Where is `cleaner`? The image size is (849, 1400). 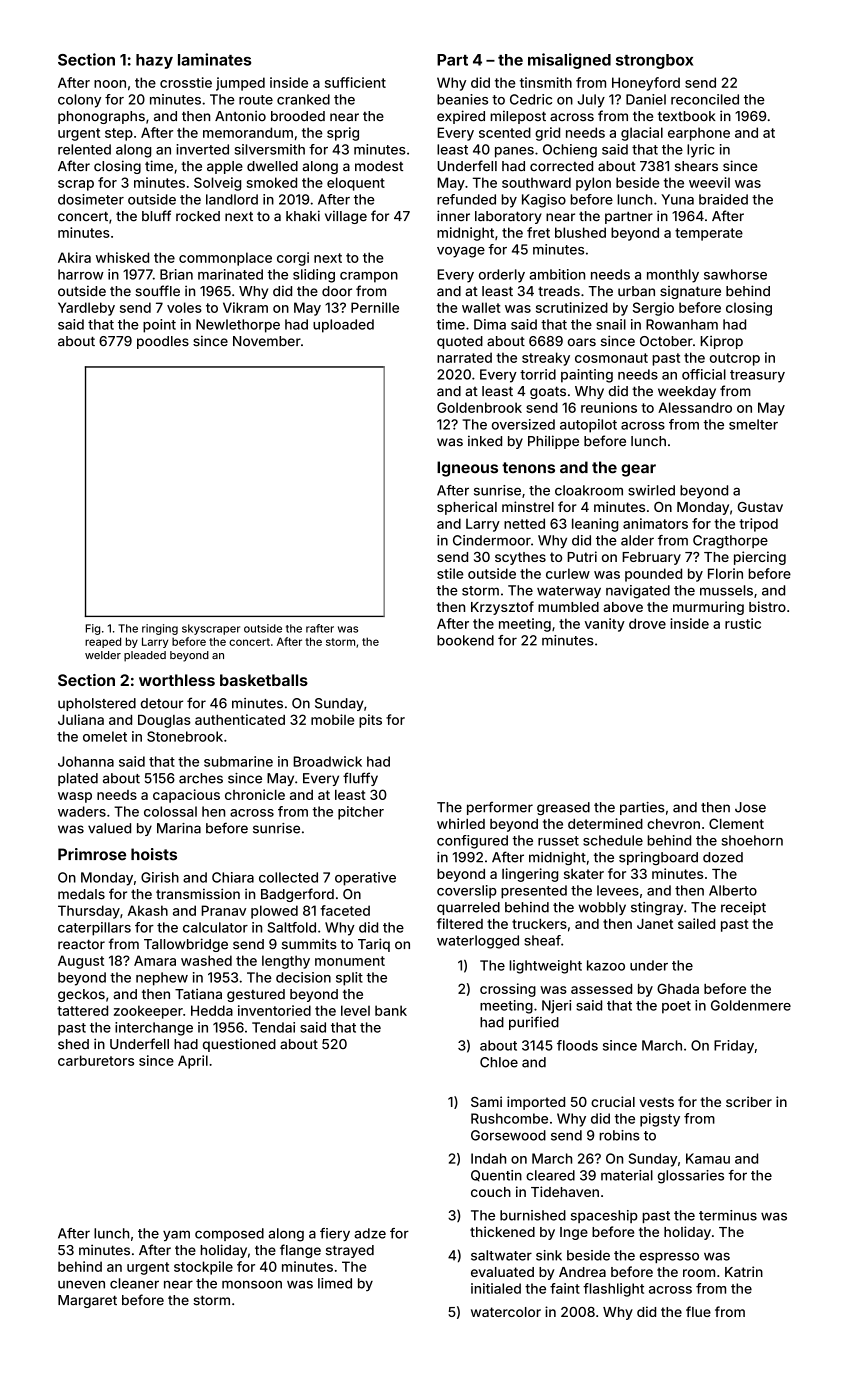 cleaner is located at coordinates (134, 1283).
